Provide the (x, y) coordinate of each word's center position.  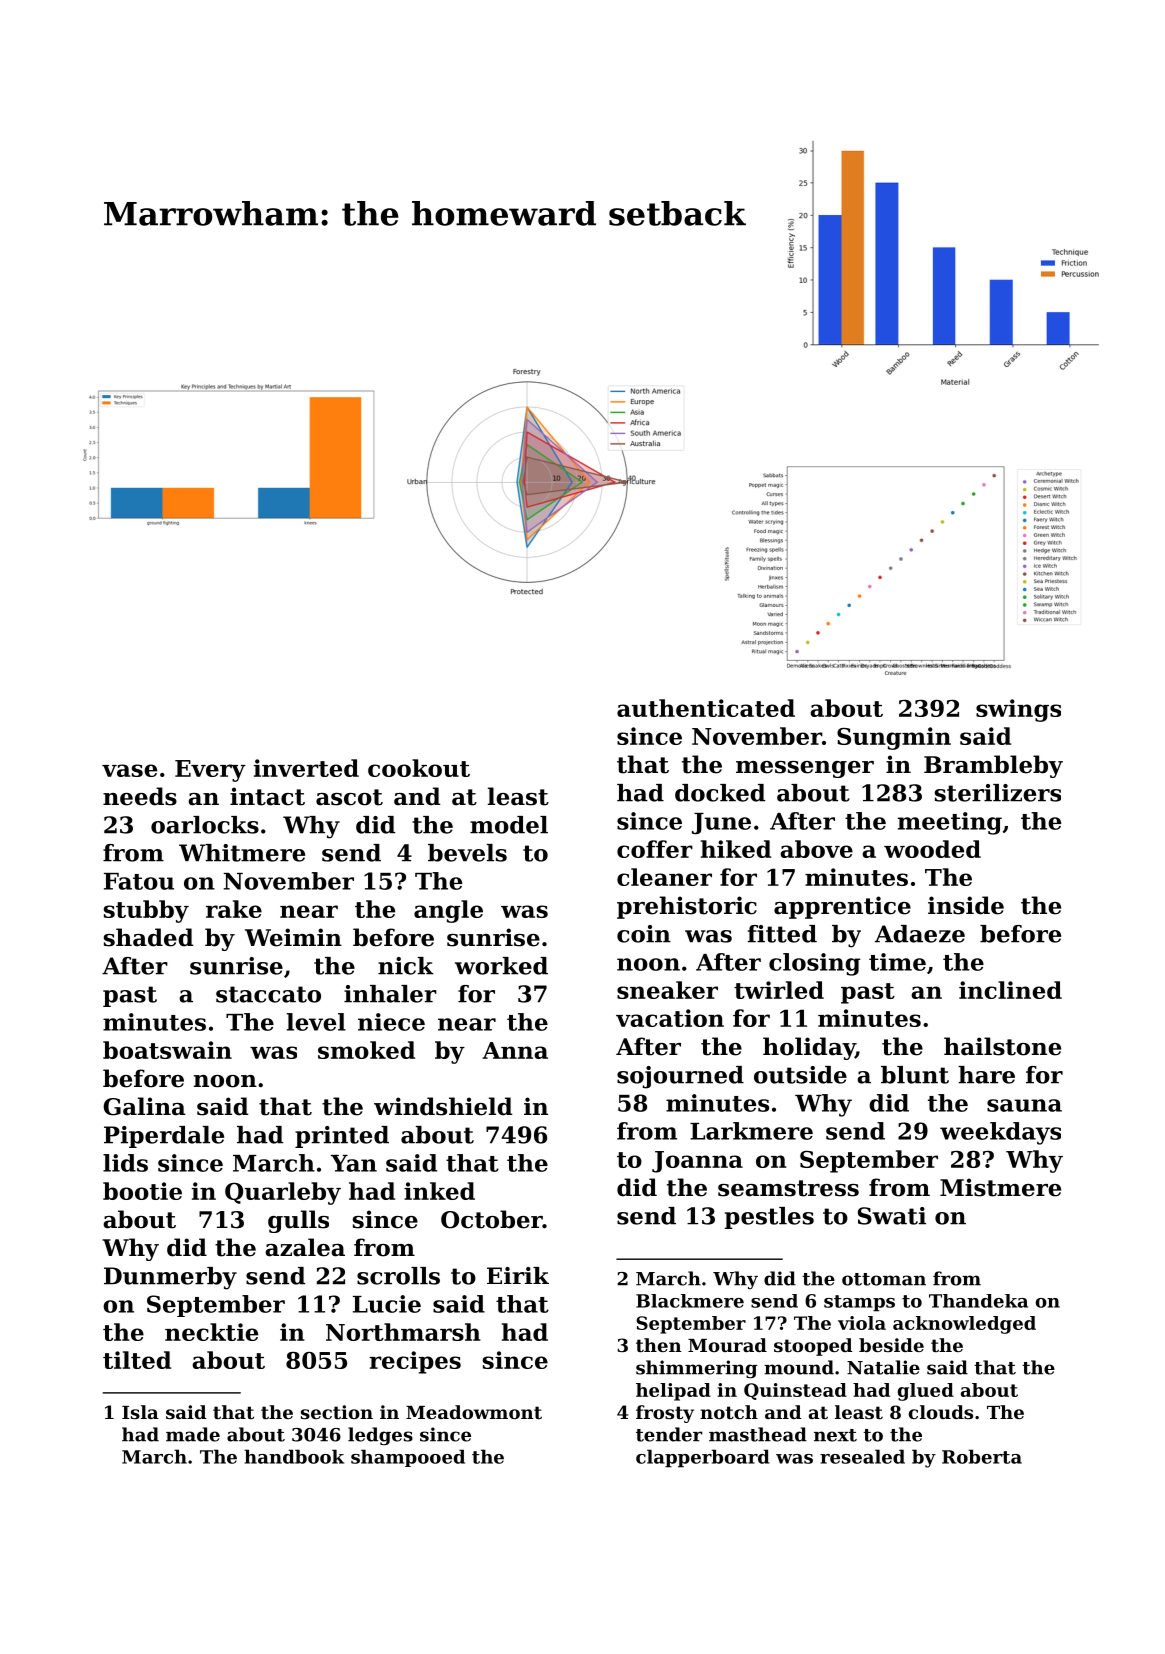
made (193, 1434)
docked (720, 793)
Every (210, 771)
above (816, 849)
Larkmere (751, 1131)
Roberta (982, 1456)
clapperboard (703, 1458)
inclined (1010, 990)
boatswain (167, 1050)
